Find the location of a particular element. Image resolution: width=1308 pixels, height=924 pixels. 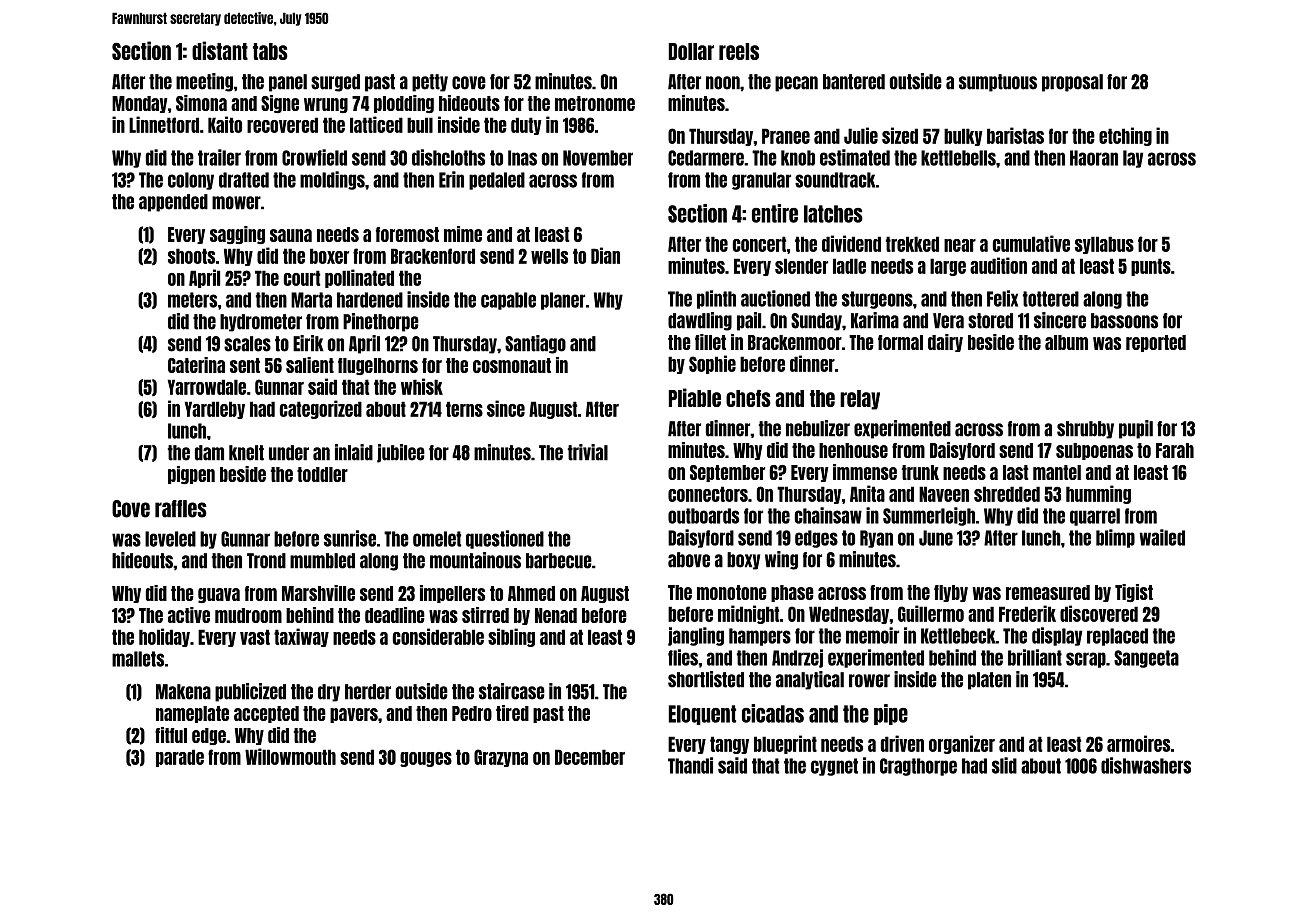

sunrise is located at coordinates (350, 538).
